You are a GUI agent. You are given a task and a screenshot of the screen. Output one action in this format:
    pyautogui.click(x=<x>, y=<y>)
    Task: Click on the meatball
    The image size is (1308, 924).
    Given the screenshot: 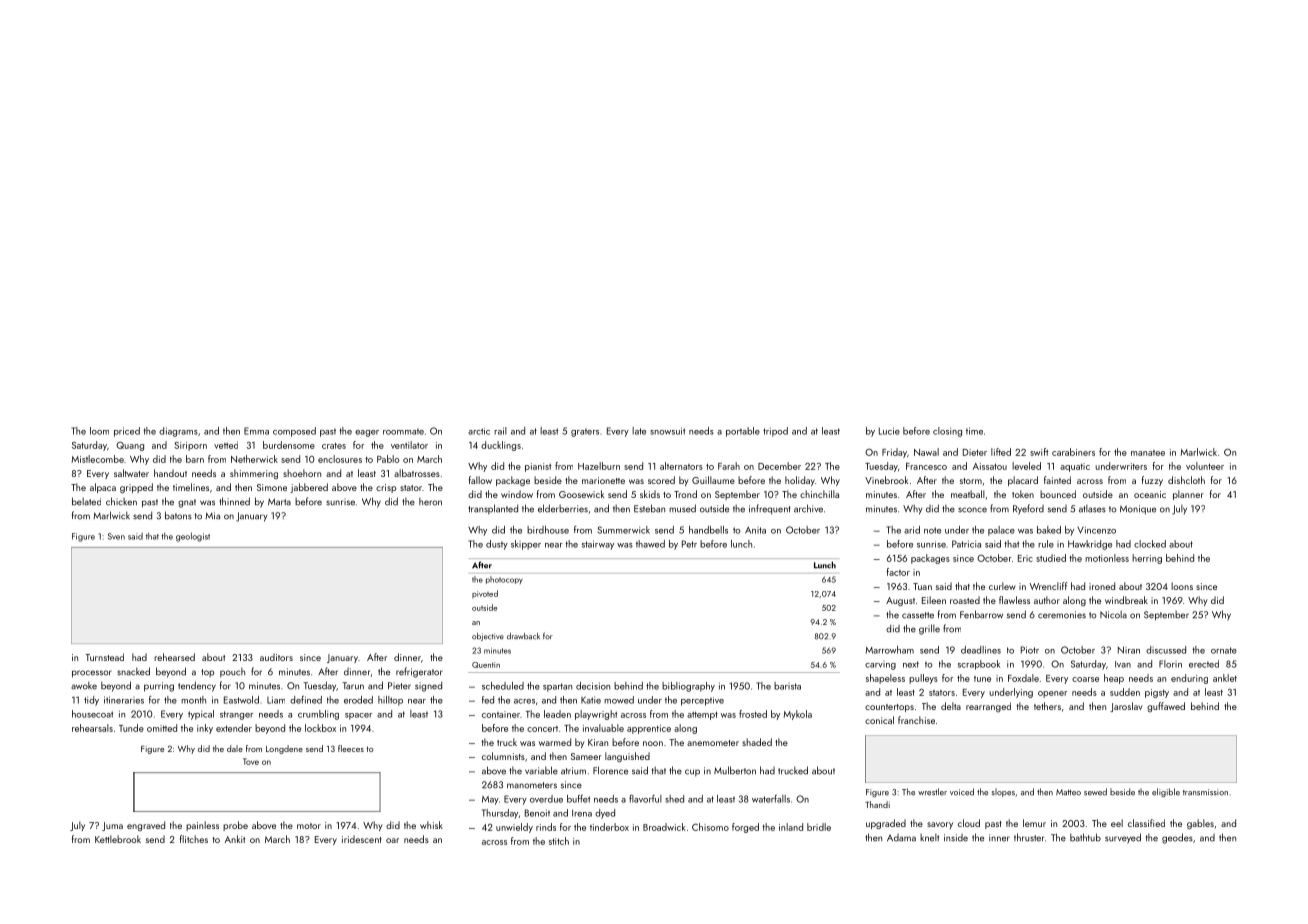 What is the action you would take?
    pyautogui.click(x=968, y=494)
